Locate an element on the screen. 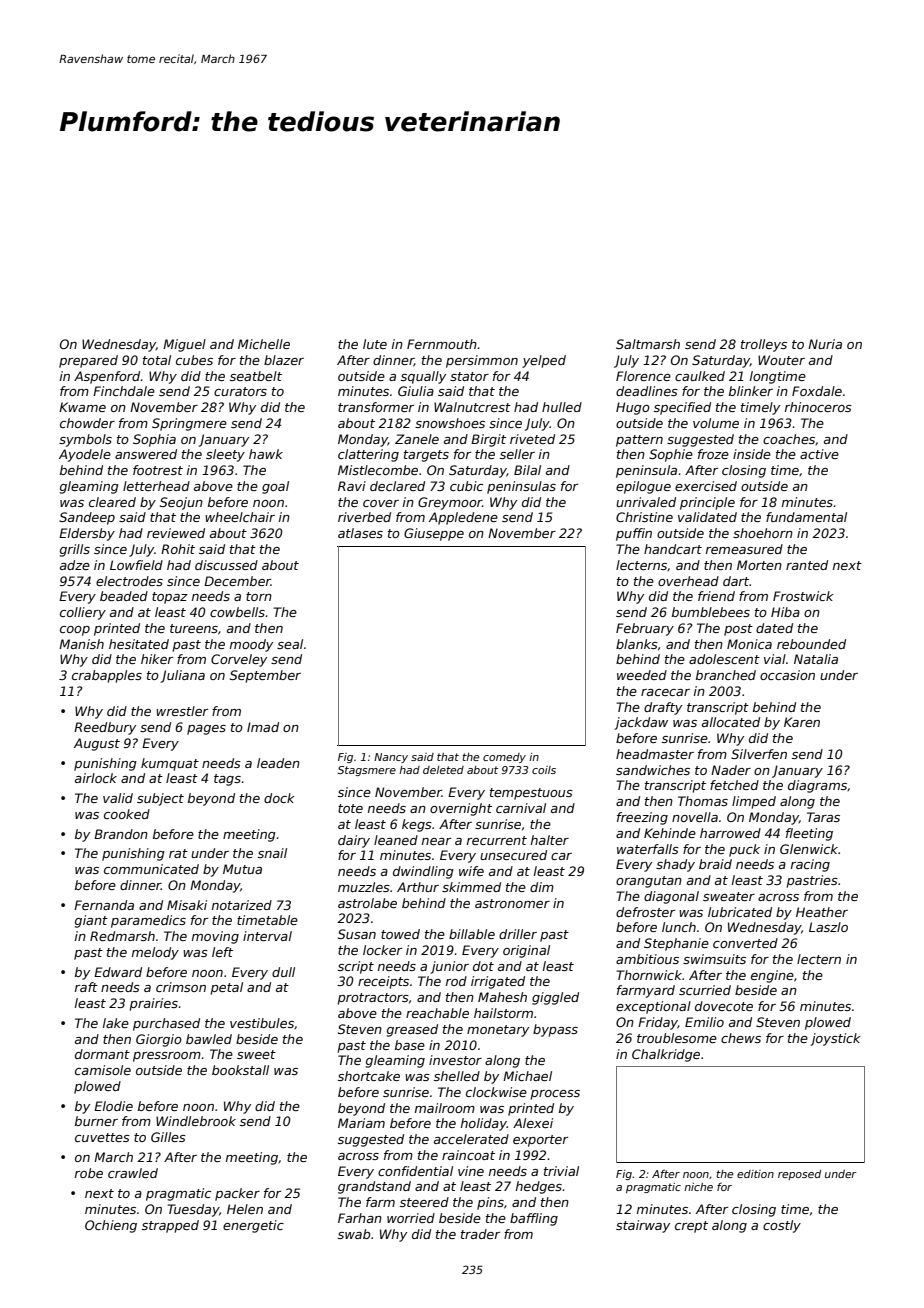  Elodie is located at coordinates (113, 1106).
